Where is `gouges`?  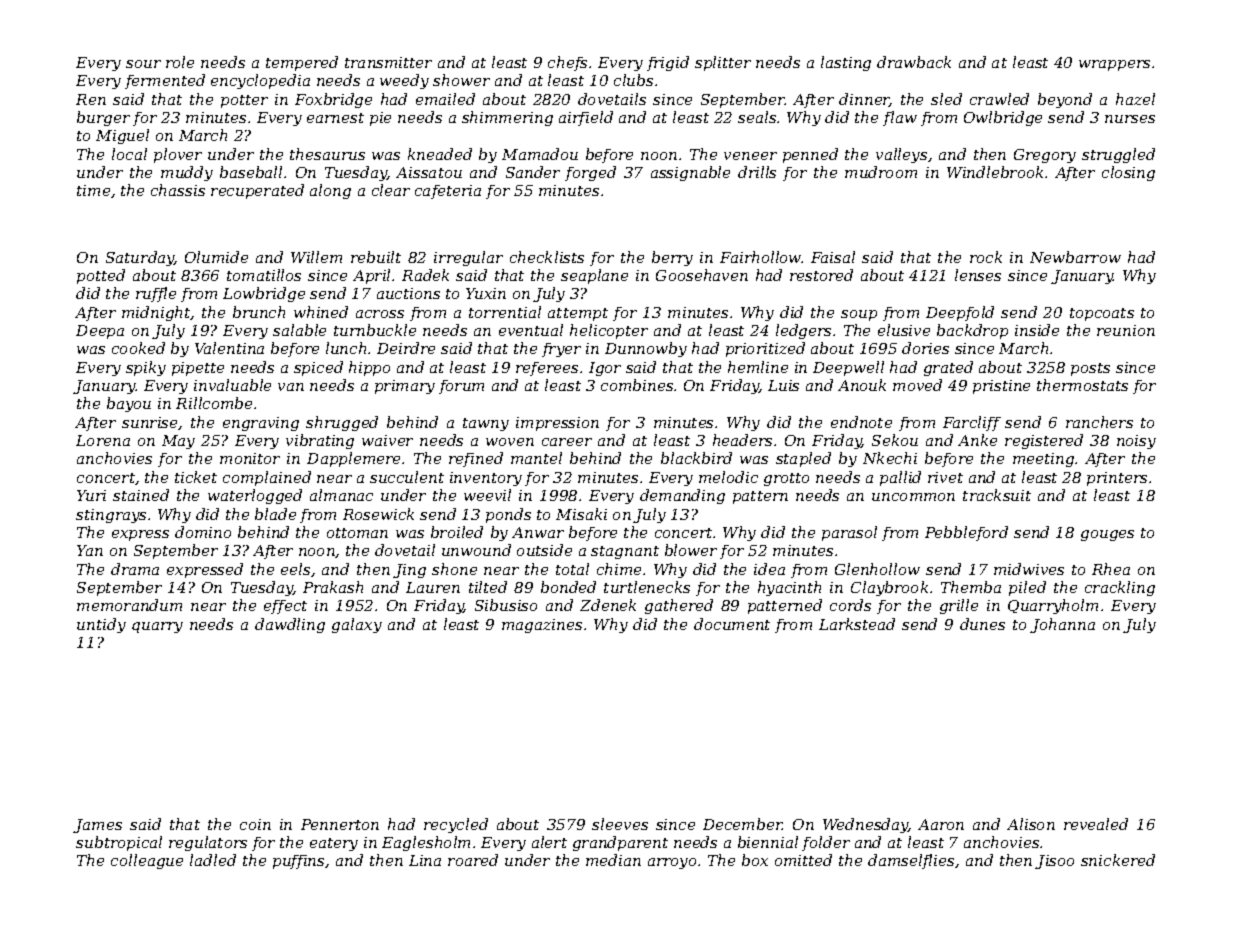
gouges is located at coordinates (1107, 535).
